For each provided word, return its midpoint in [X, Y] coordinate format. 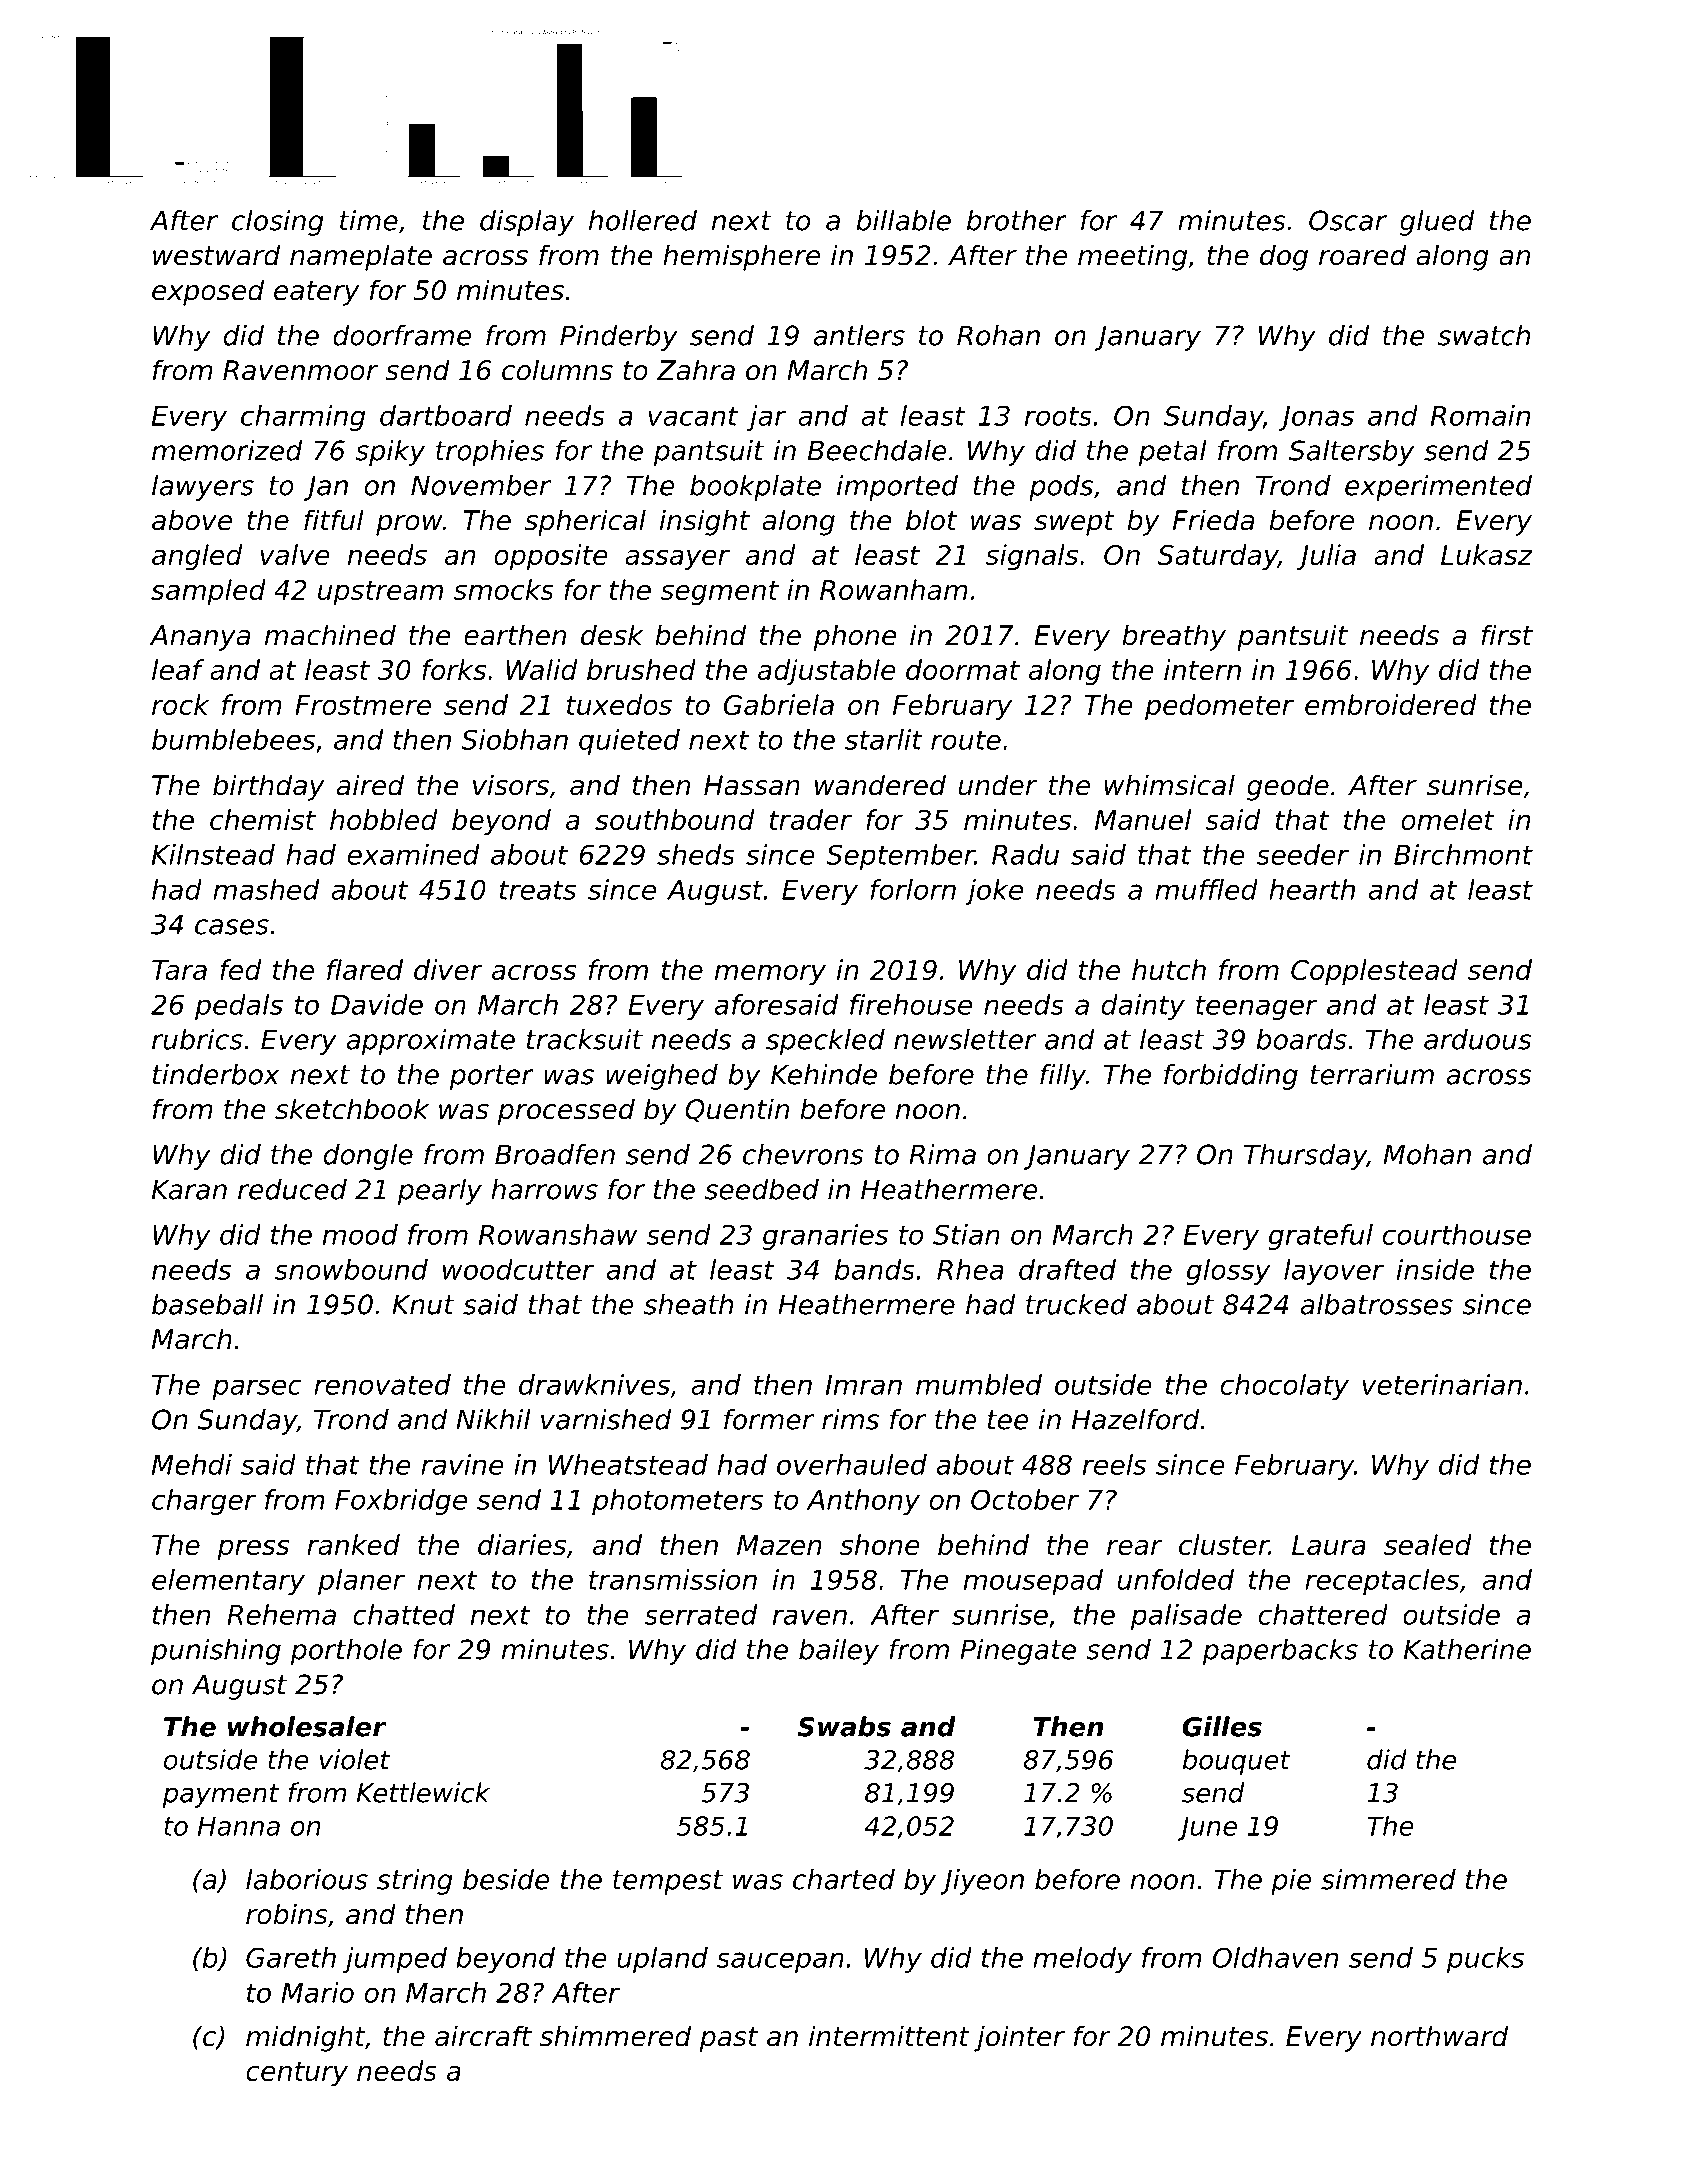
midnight [305, 2038]
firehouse [911, 1004]
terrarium [1372, 1074]
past [729, 2039]
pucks [1486, 1960]
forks [454, 669]
